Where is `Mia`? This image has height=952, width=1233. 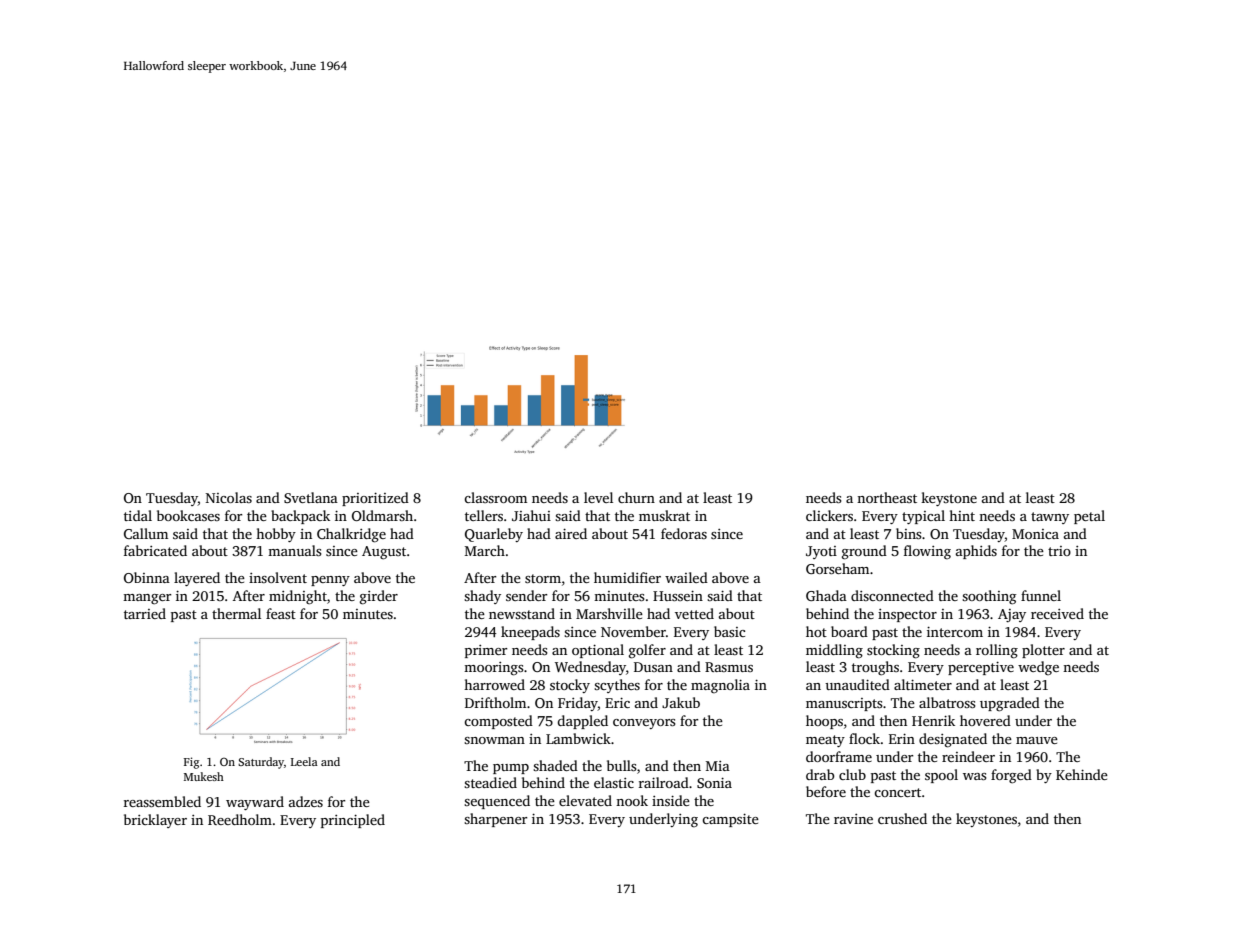 Mia is located at coordinates (718, 766).
